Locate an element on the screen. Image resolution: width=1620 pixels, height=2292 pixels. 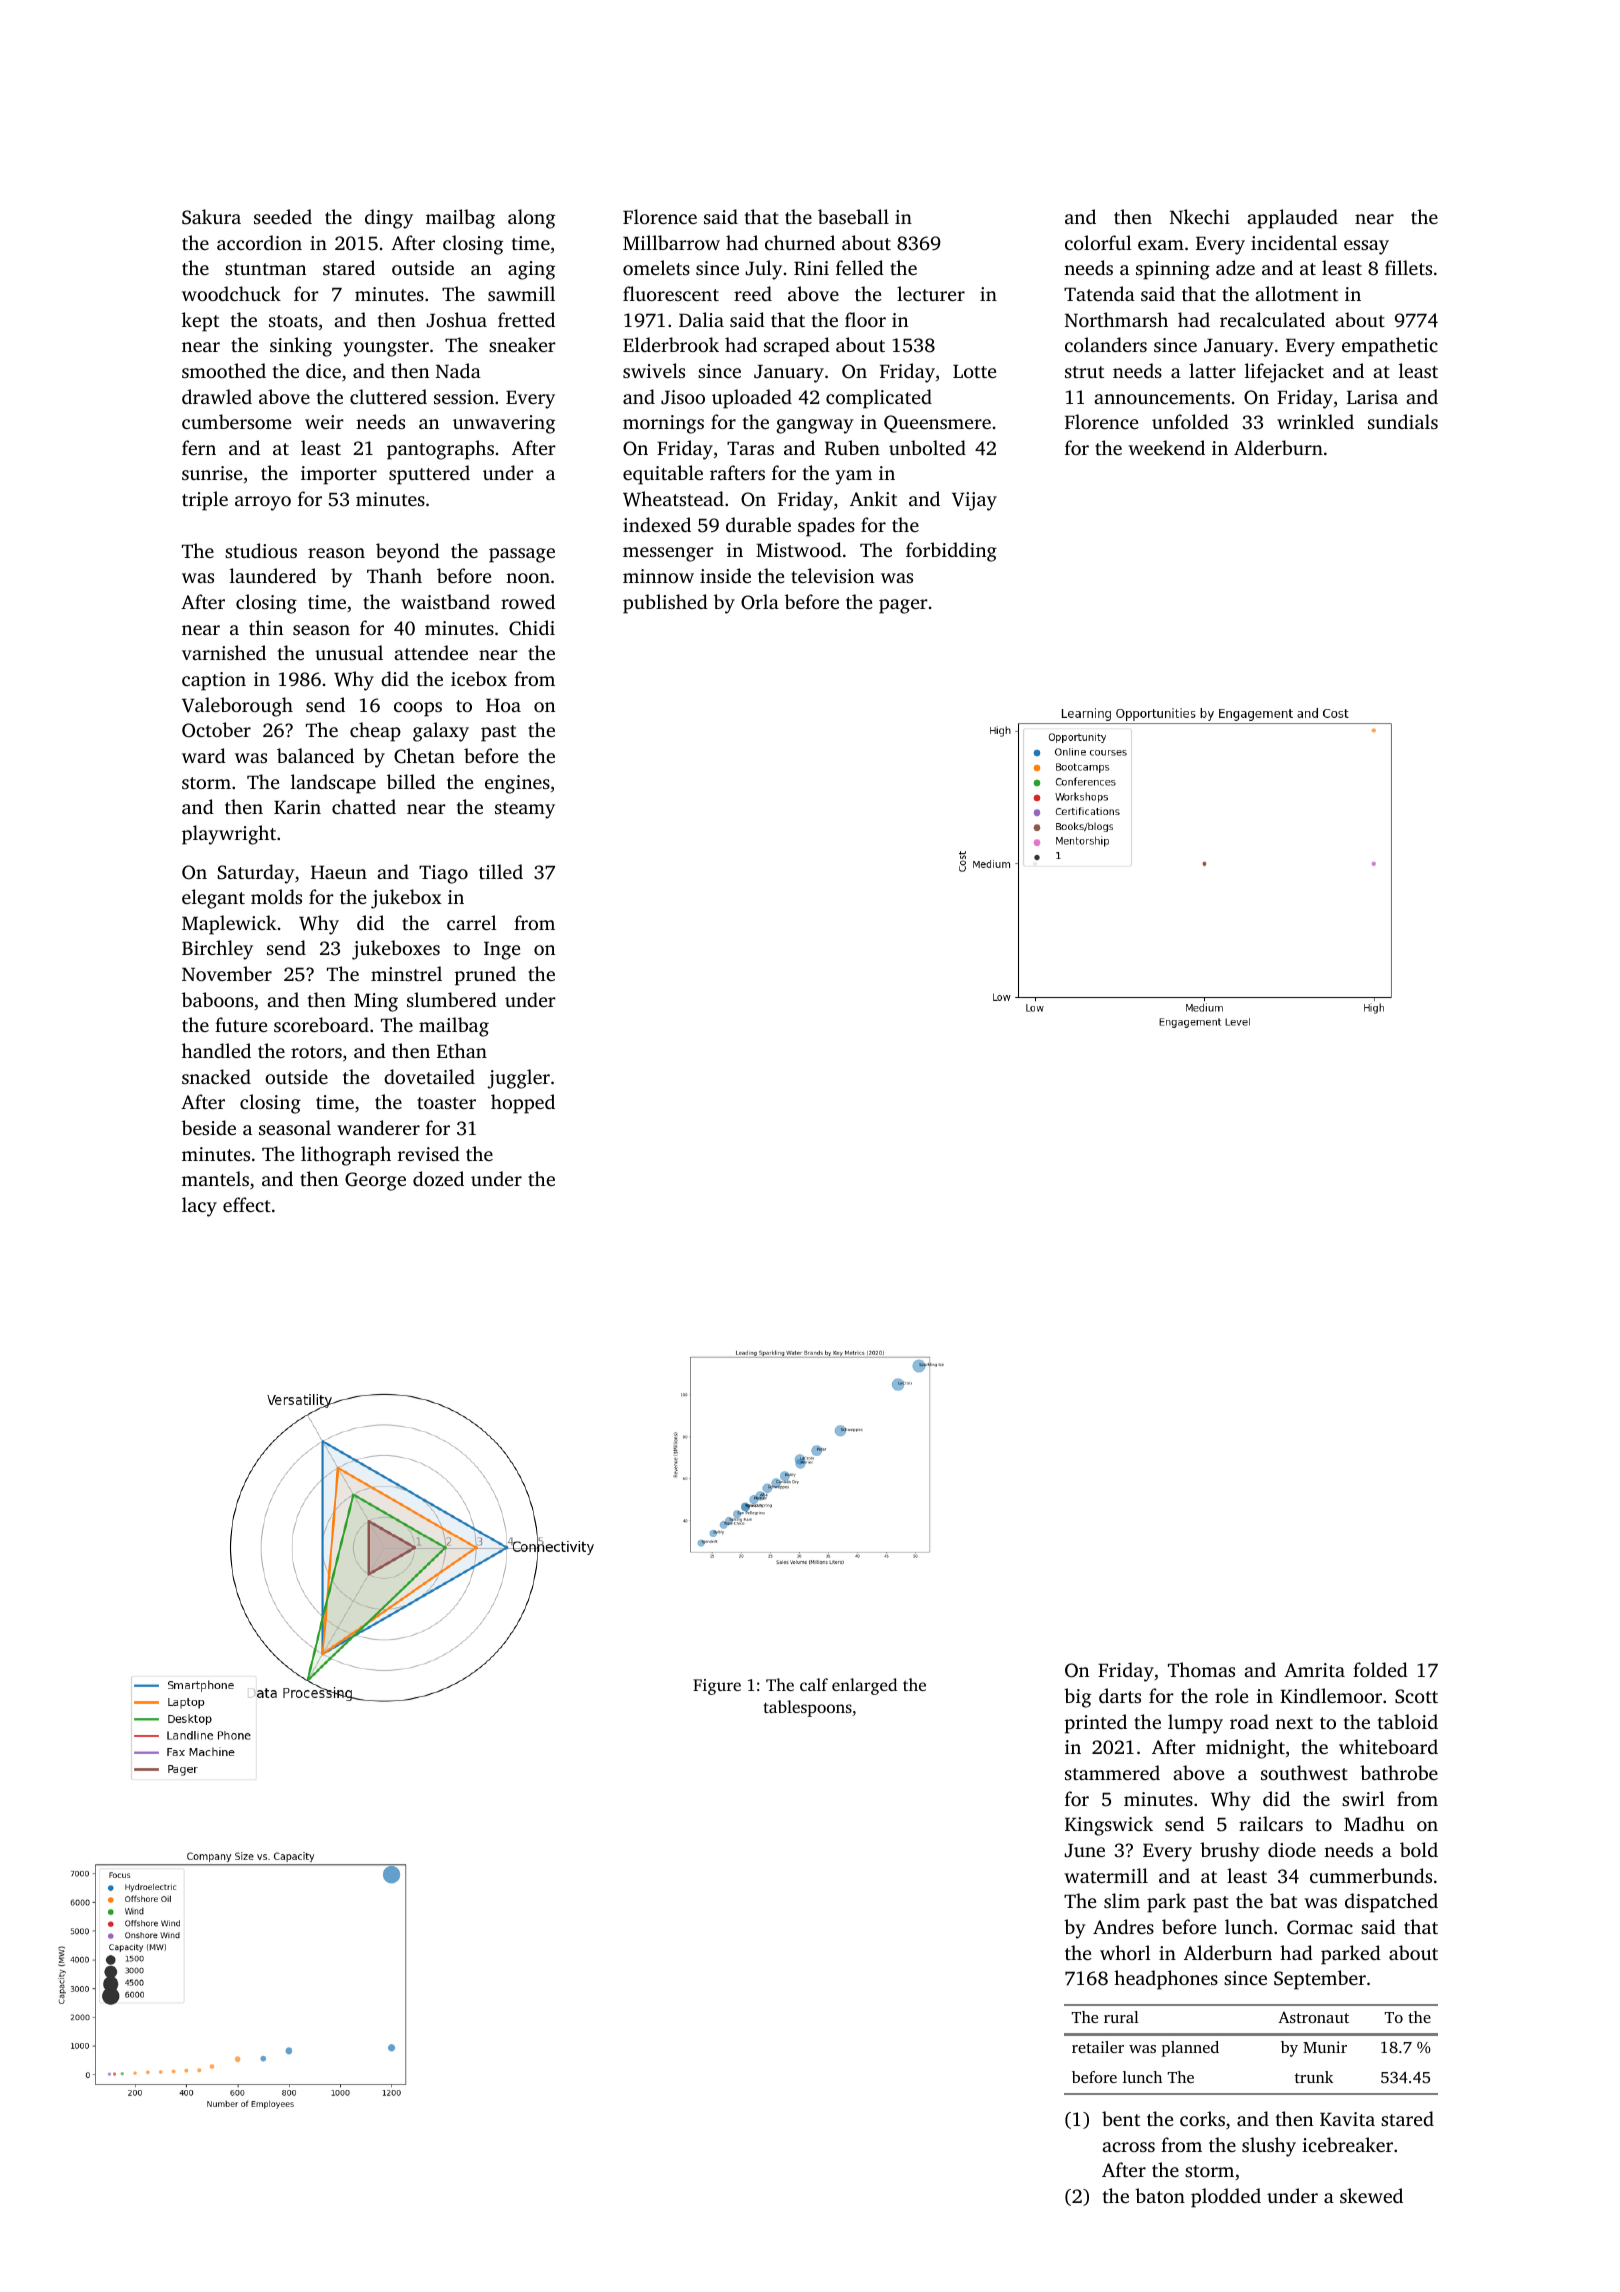
Andres is located at coordinates (1123, 1926).
